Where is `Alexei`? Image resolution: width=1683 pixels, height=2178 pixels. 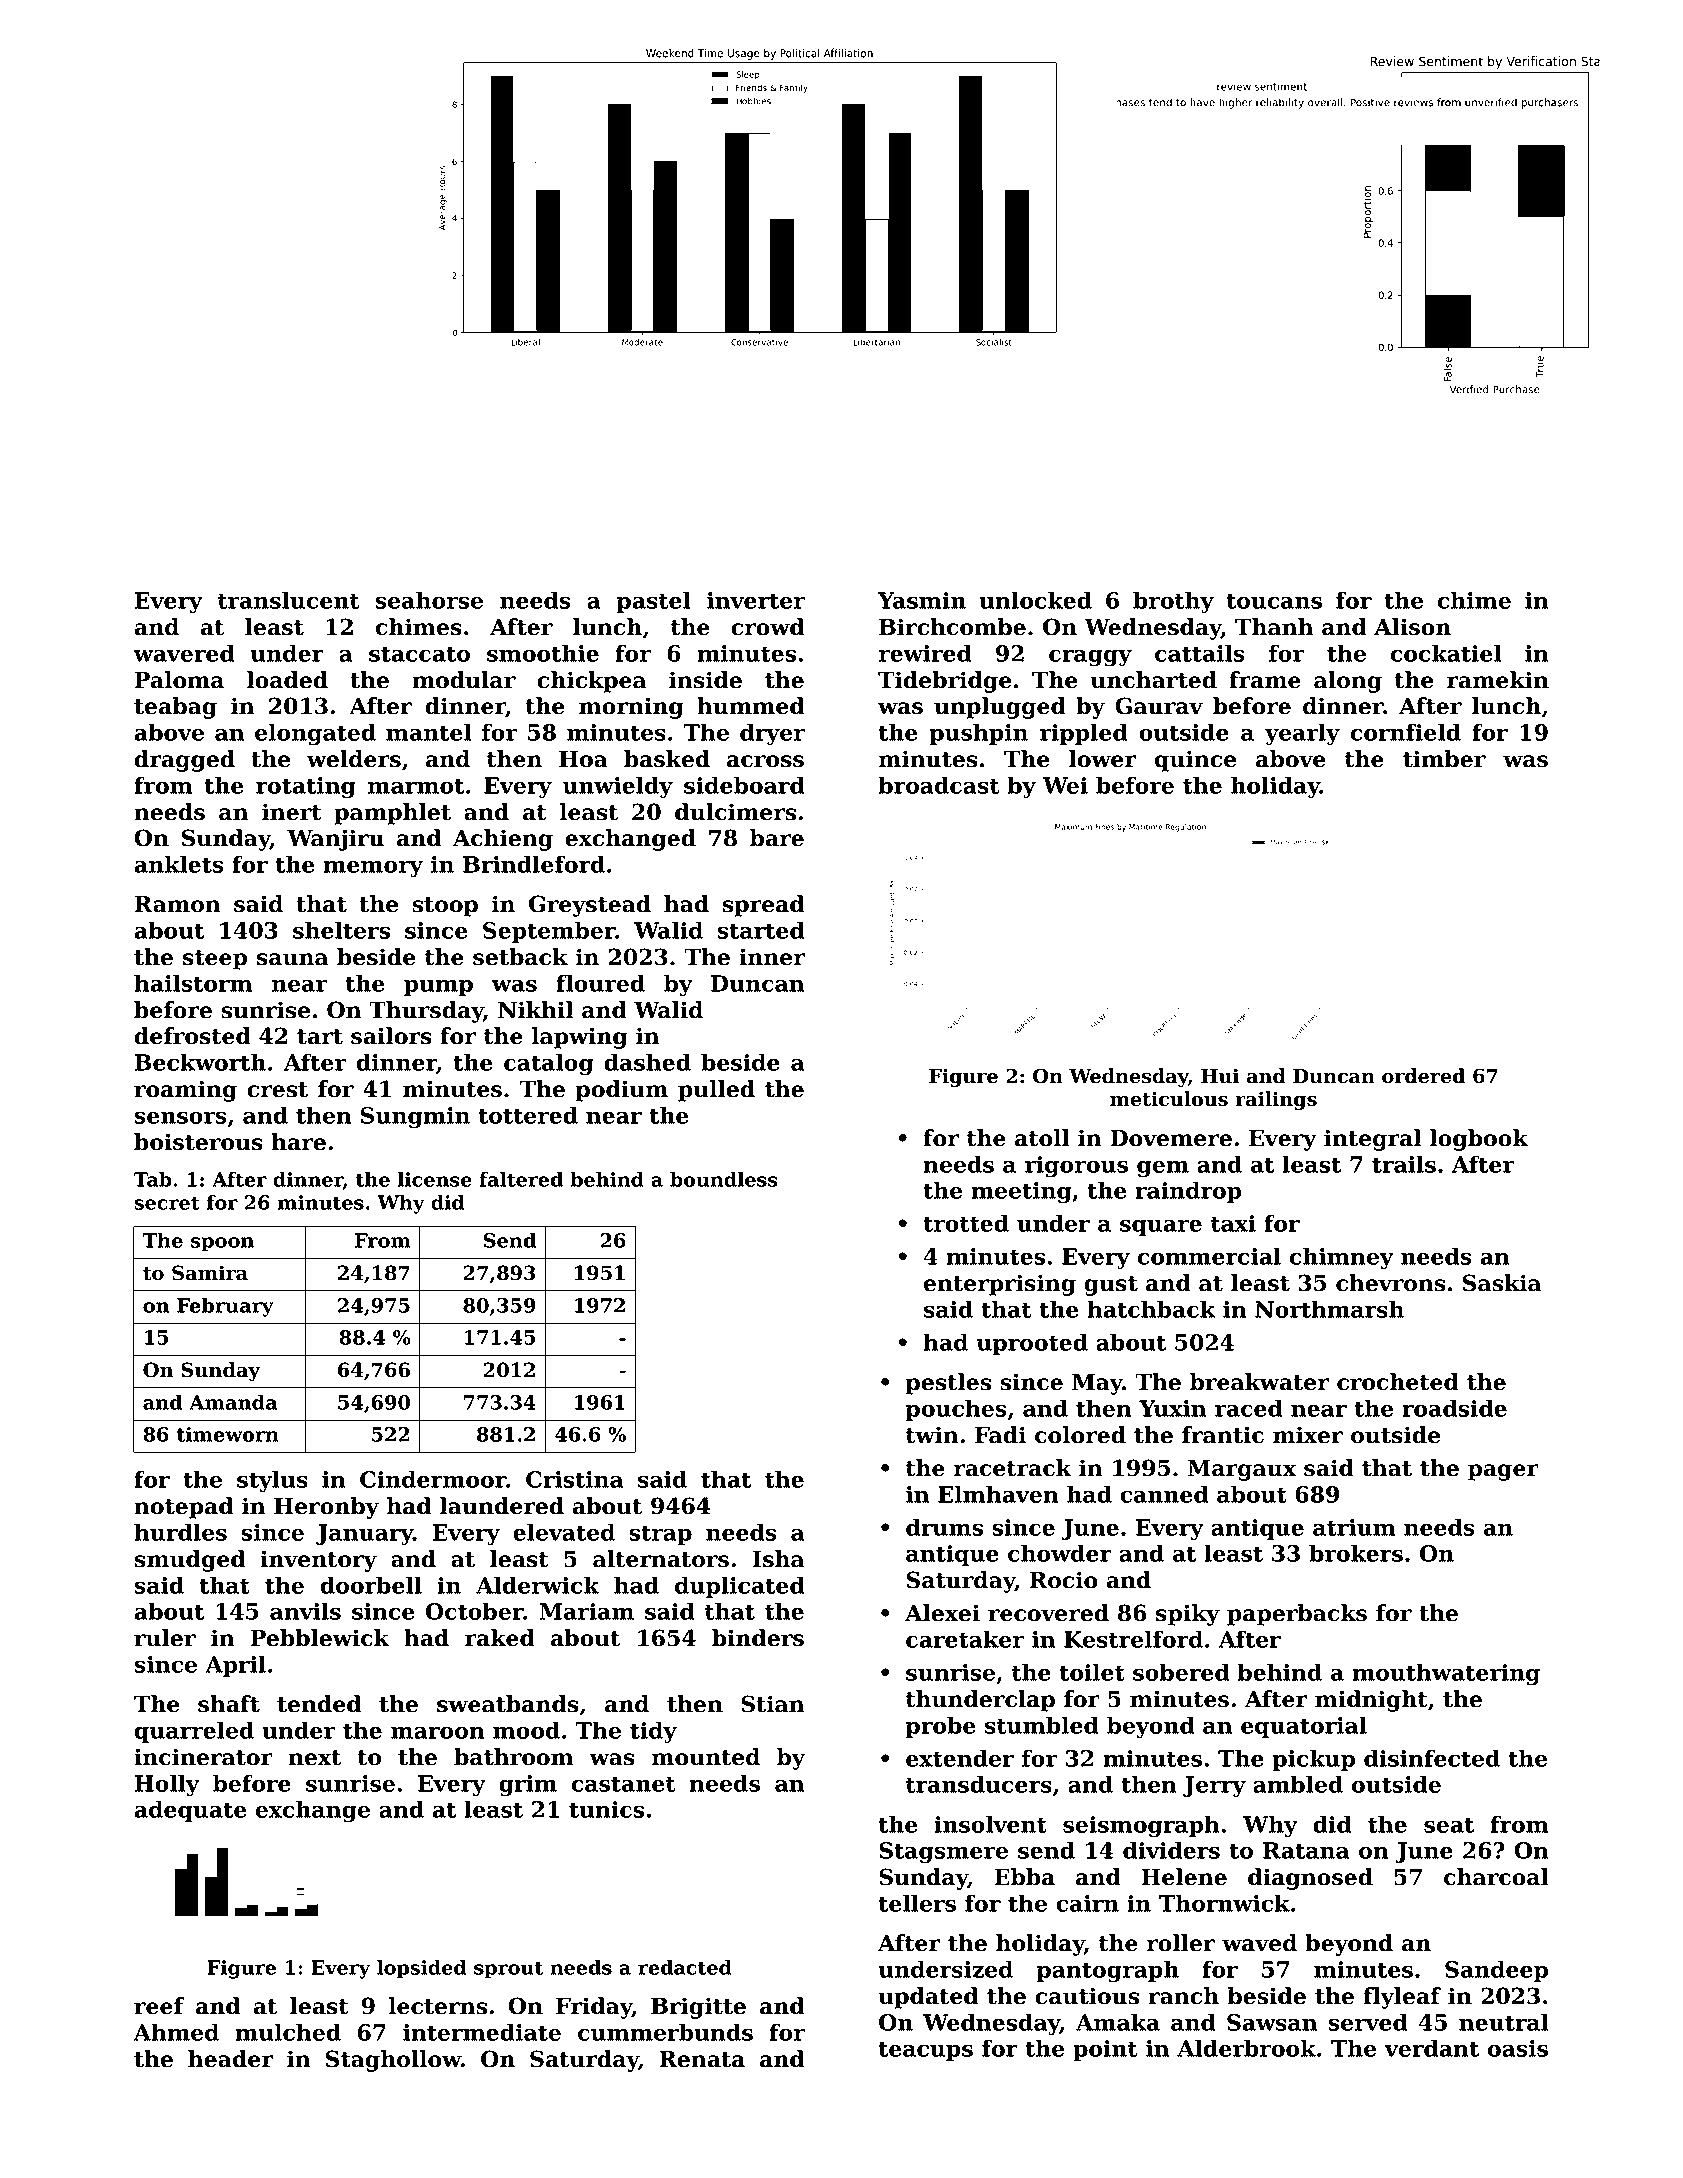
Alexei is located at coordinates (942, 1613).
